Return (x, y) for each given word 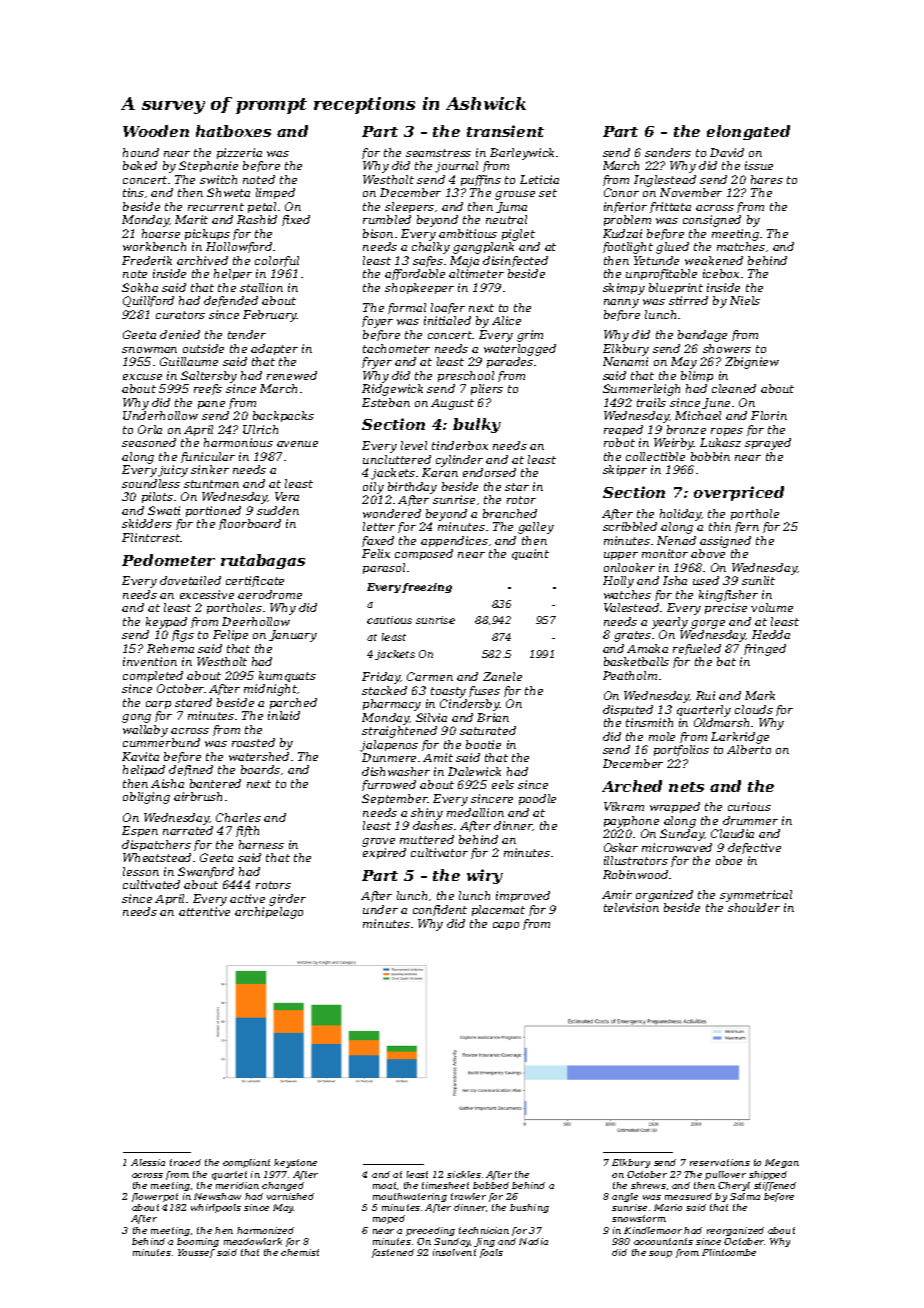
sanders (668, 152)
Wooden (156, 131)
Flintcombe (729, 1252)
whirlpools (216, 1208)
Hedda (771, 634)
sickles (464, 1174)
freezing (427, 588)
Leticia (539, 179)
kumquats (287, 676)
